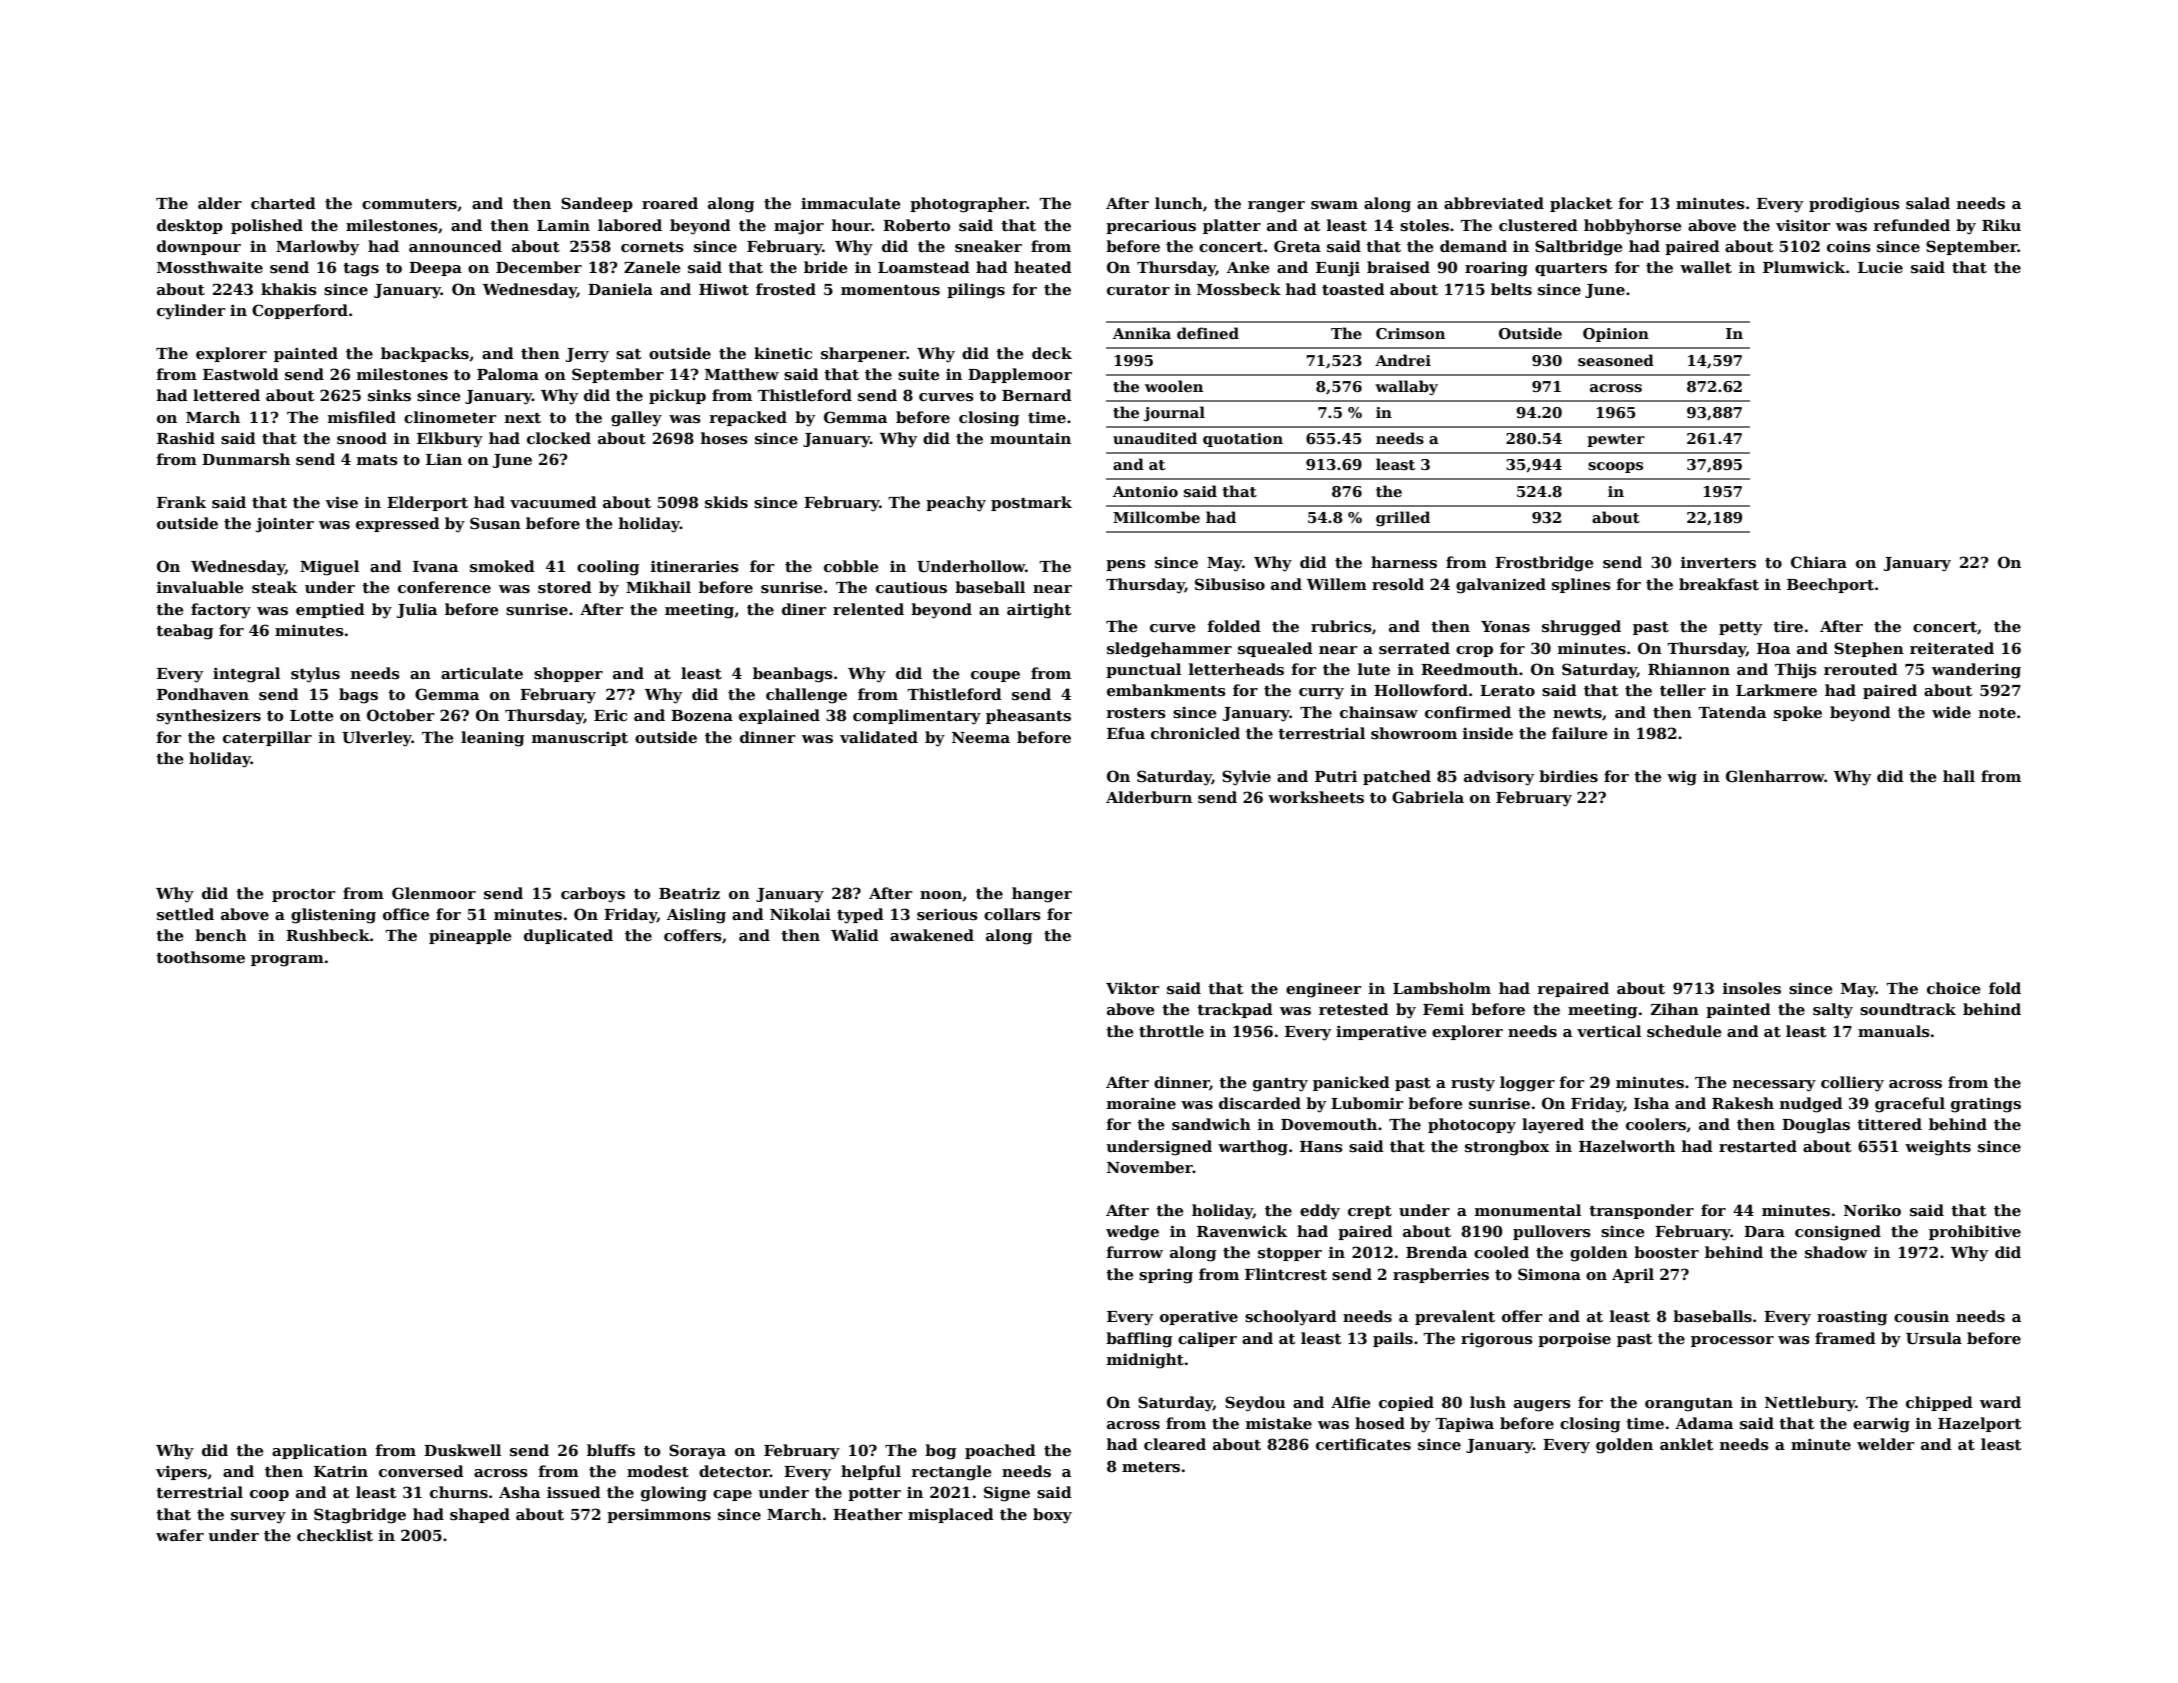  What do you see at coordinates (1028, 716) in the page?
I see `pheasants` at bounding box center [1028, 716].
